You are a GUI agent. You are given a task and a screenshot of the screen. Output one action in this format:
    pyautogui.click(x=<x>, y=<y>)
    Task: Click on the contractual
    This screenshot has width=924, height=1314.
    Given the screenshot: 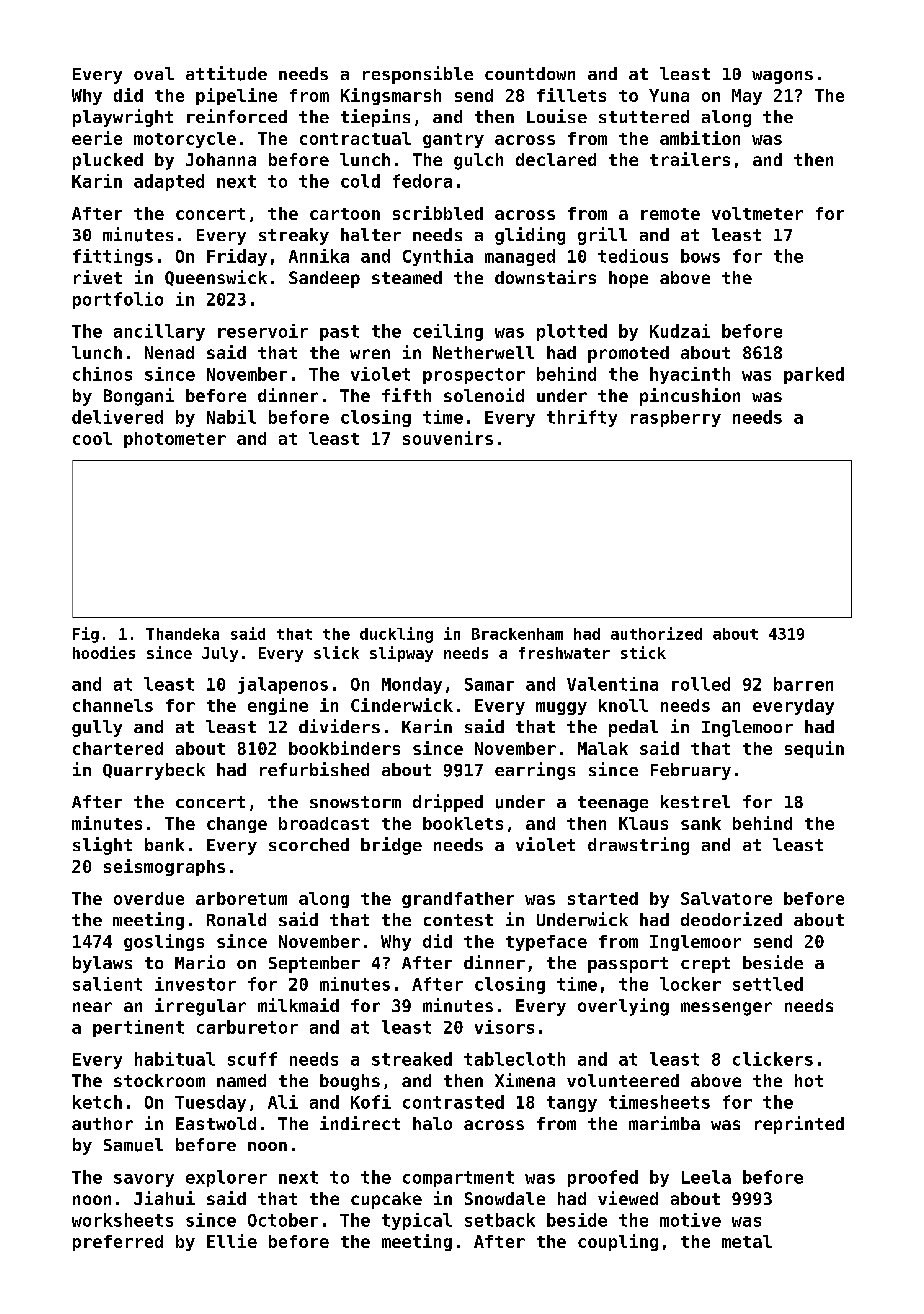 What is the action you would take?
    pyautogui.click(x=355, y=138)
